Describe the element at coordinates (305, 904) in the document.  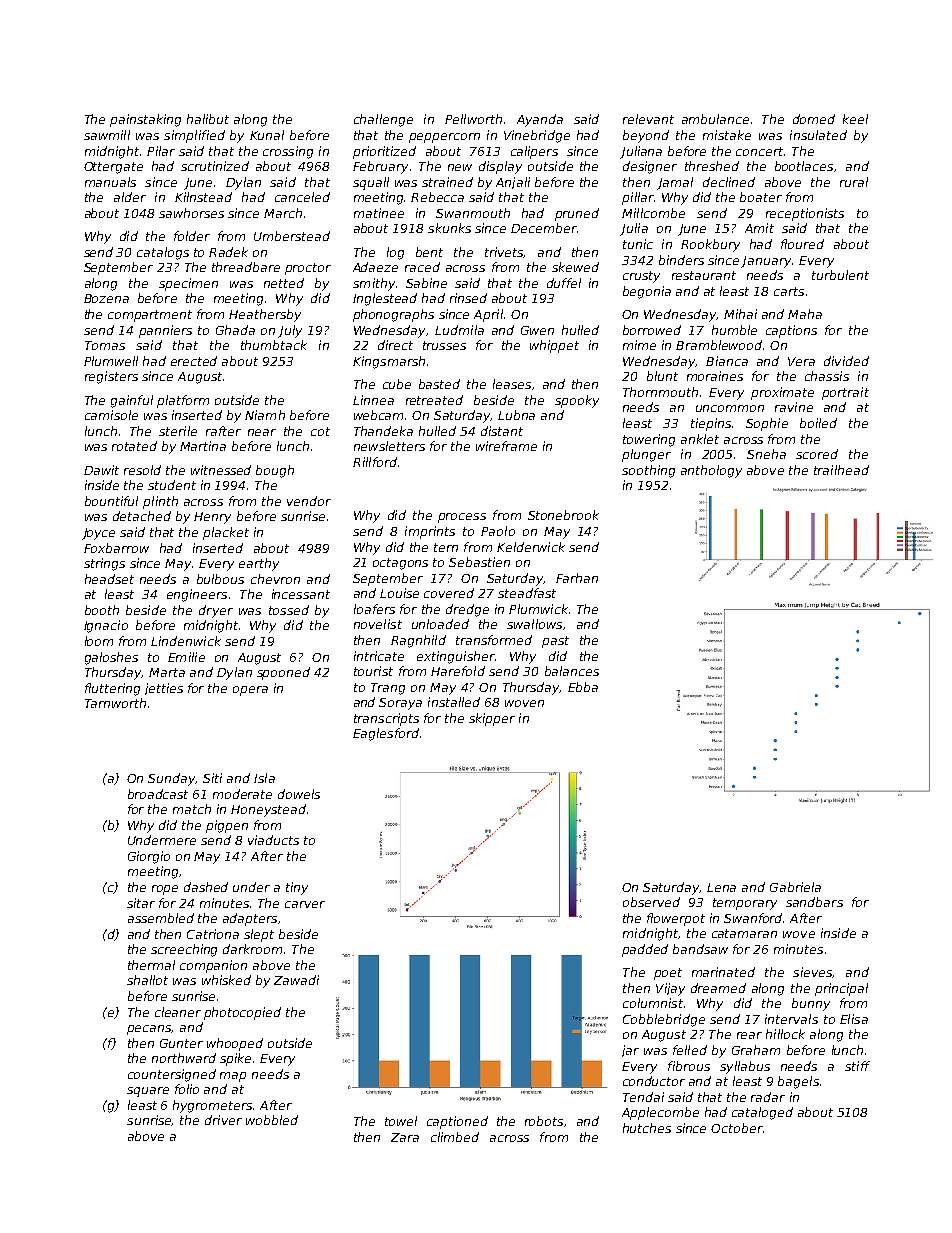
I see `carver` at that location.
